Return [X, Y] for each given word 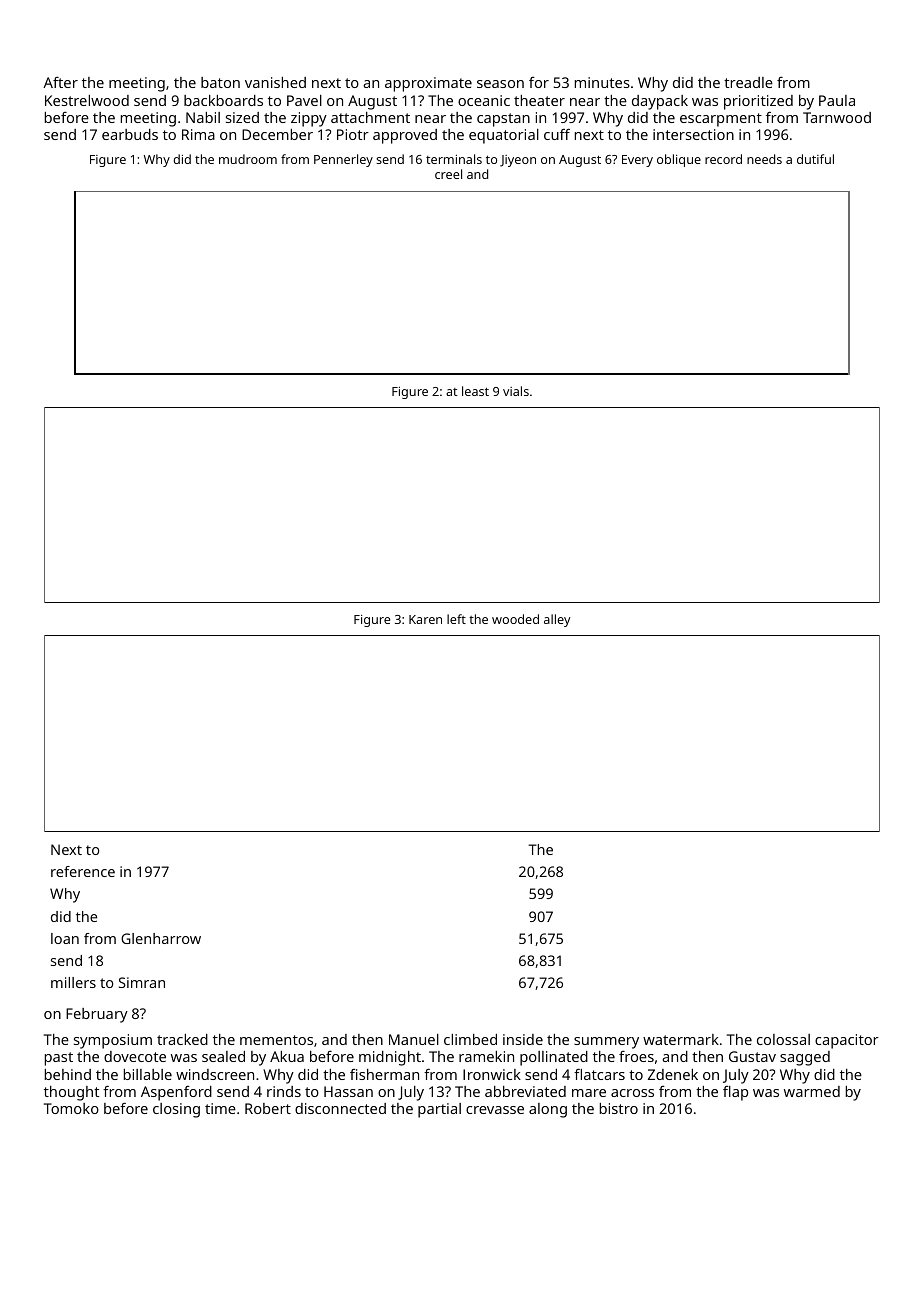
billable [148, 1074]
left [456, 619]
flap [735, 1093]
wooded [515, 619]
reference [83, 871]
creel [448, 174]
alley [557, 620]
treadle [748, 82]
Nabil [203, 117]
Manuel [414, 1039]
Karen [425, 619]
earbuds [130, 134]
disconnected [340, 1108]
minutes [602, 82]
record [723, 159]
